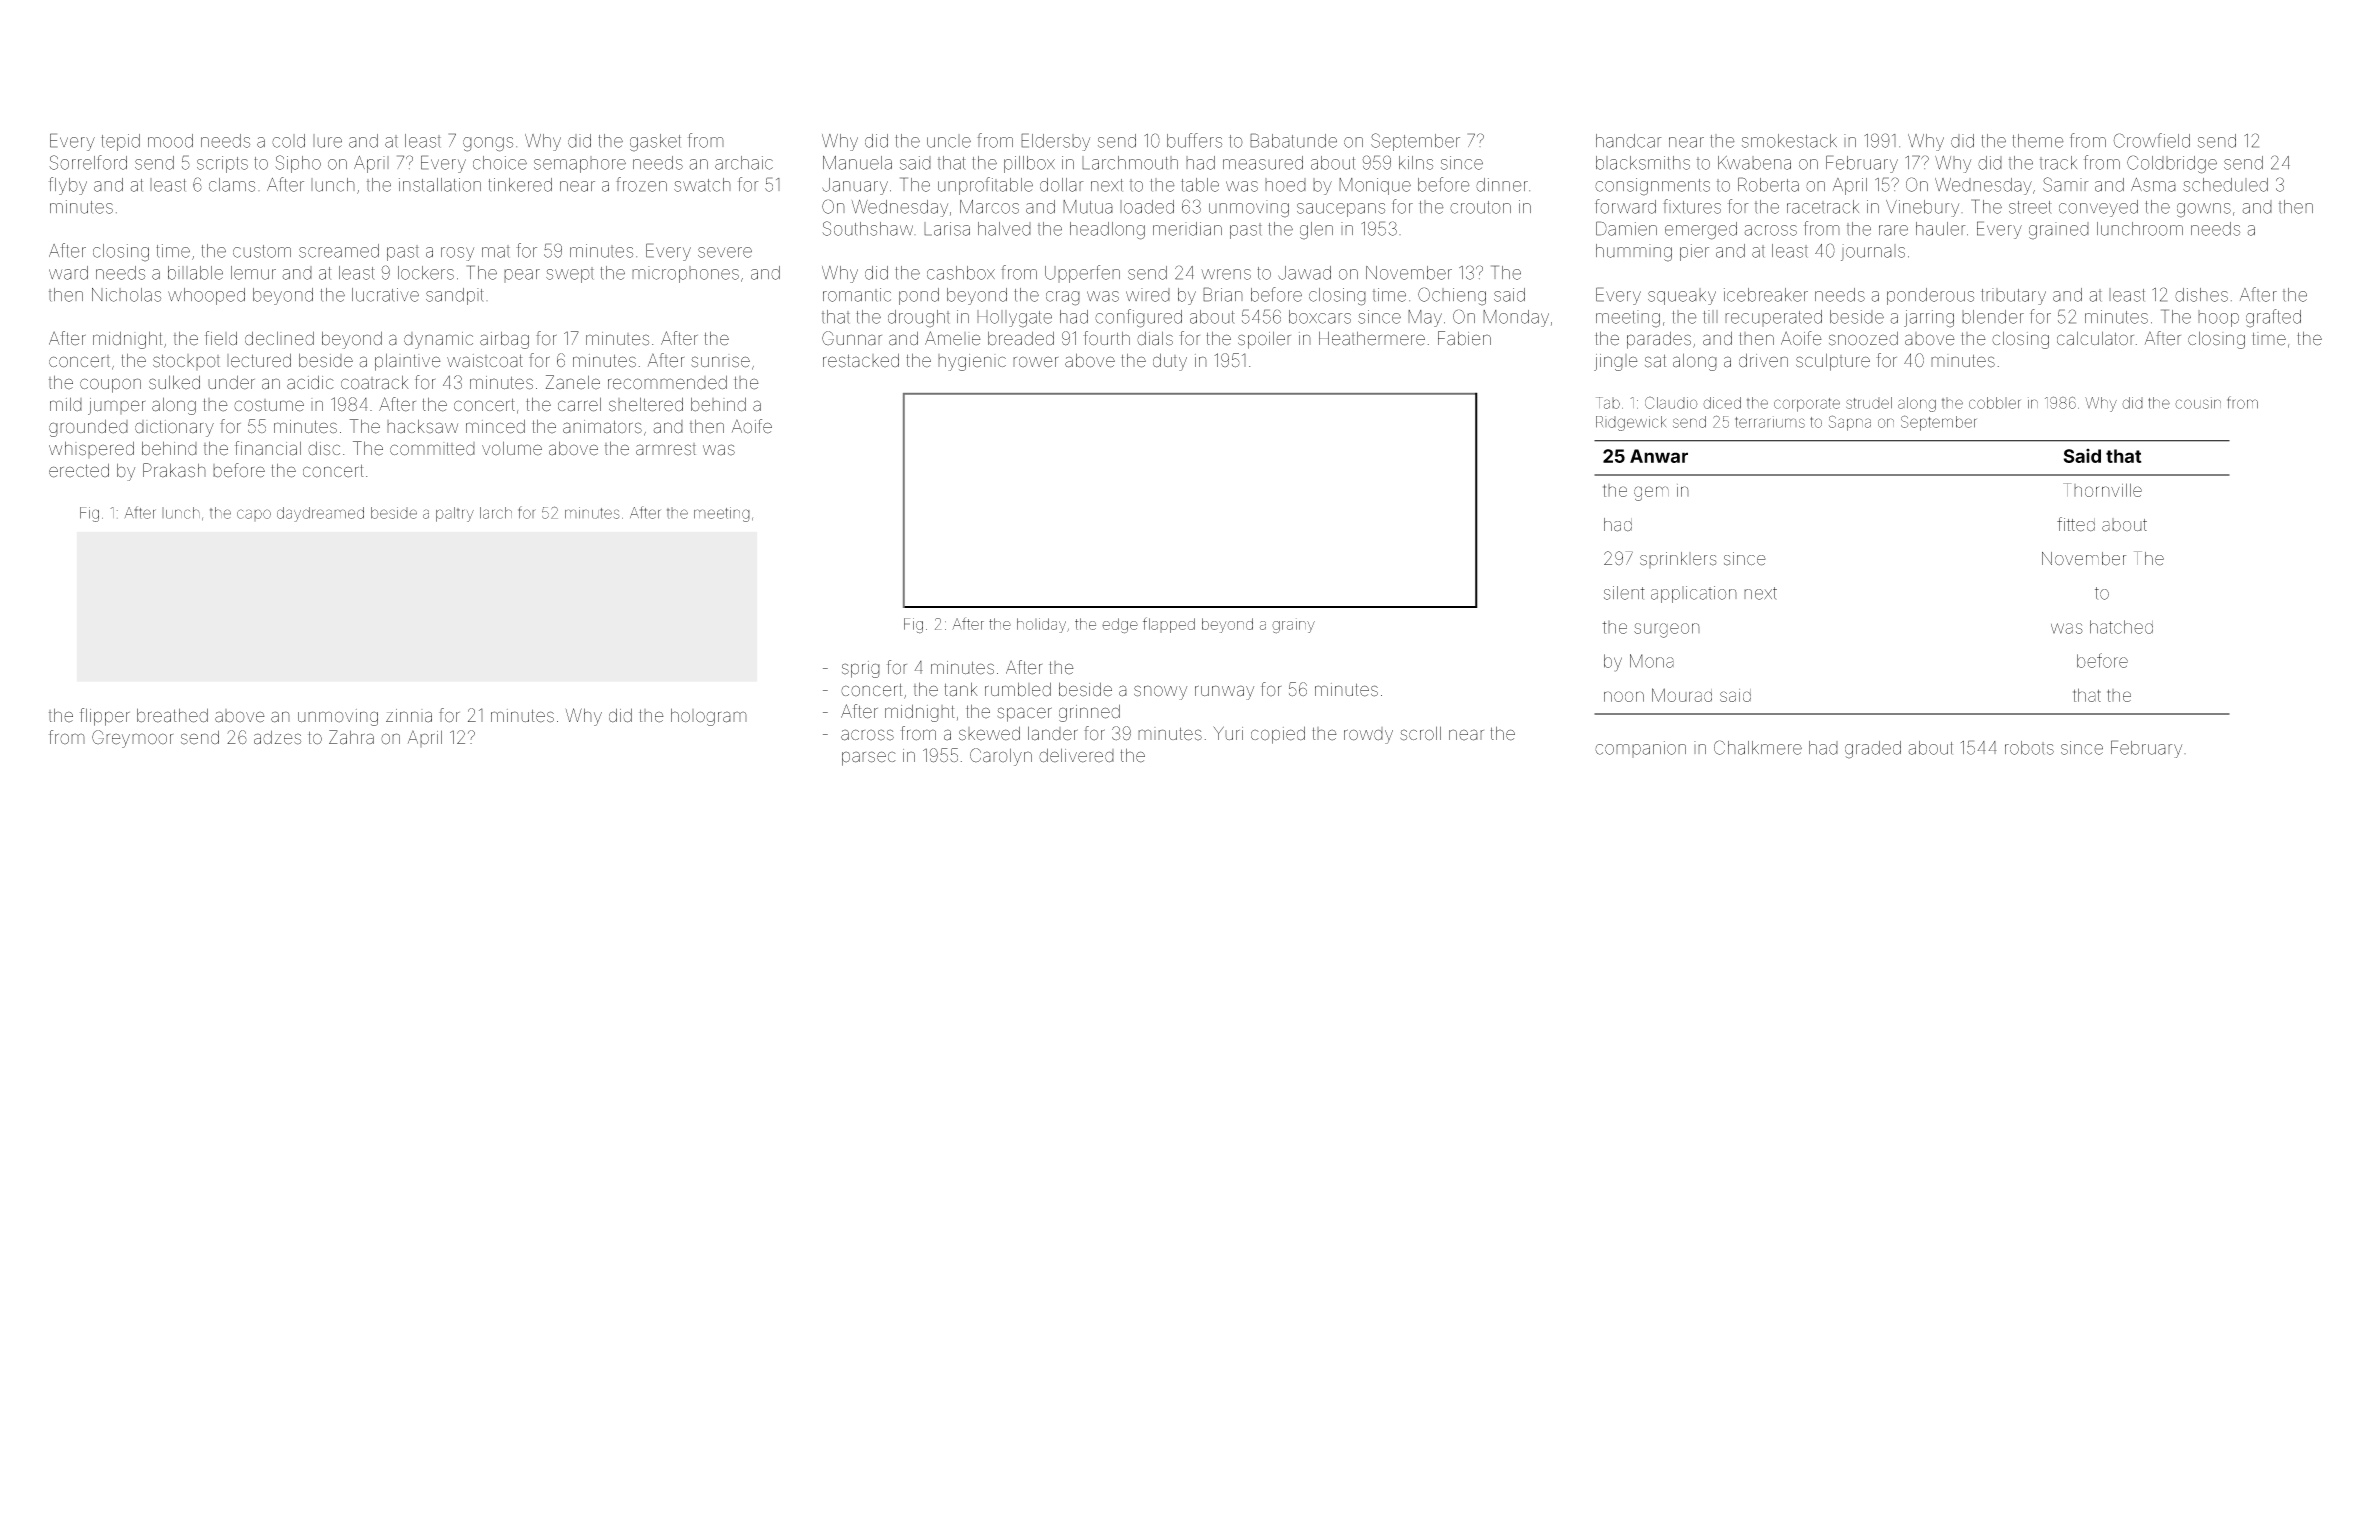 The image size is (2380, 1540). Describe the element at coordinates (1678, 560) in the image. I see `sprinklers` at that location.
